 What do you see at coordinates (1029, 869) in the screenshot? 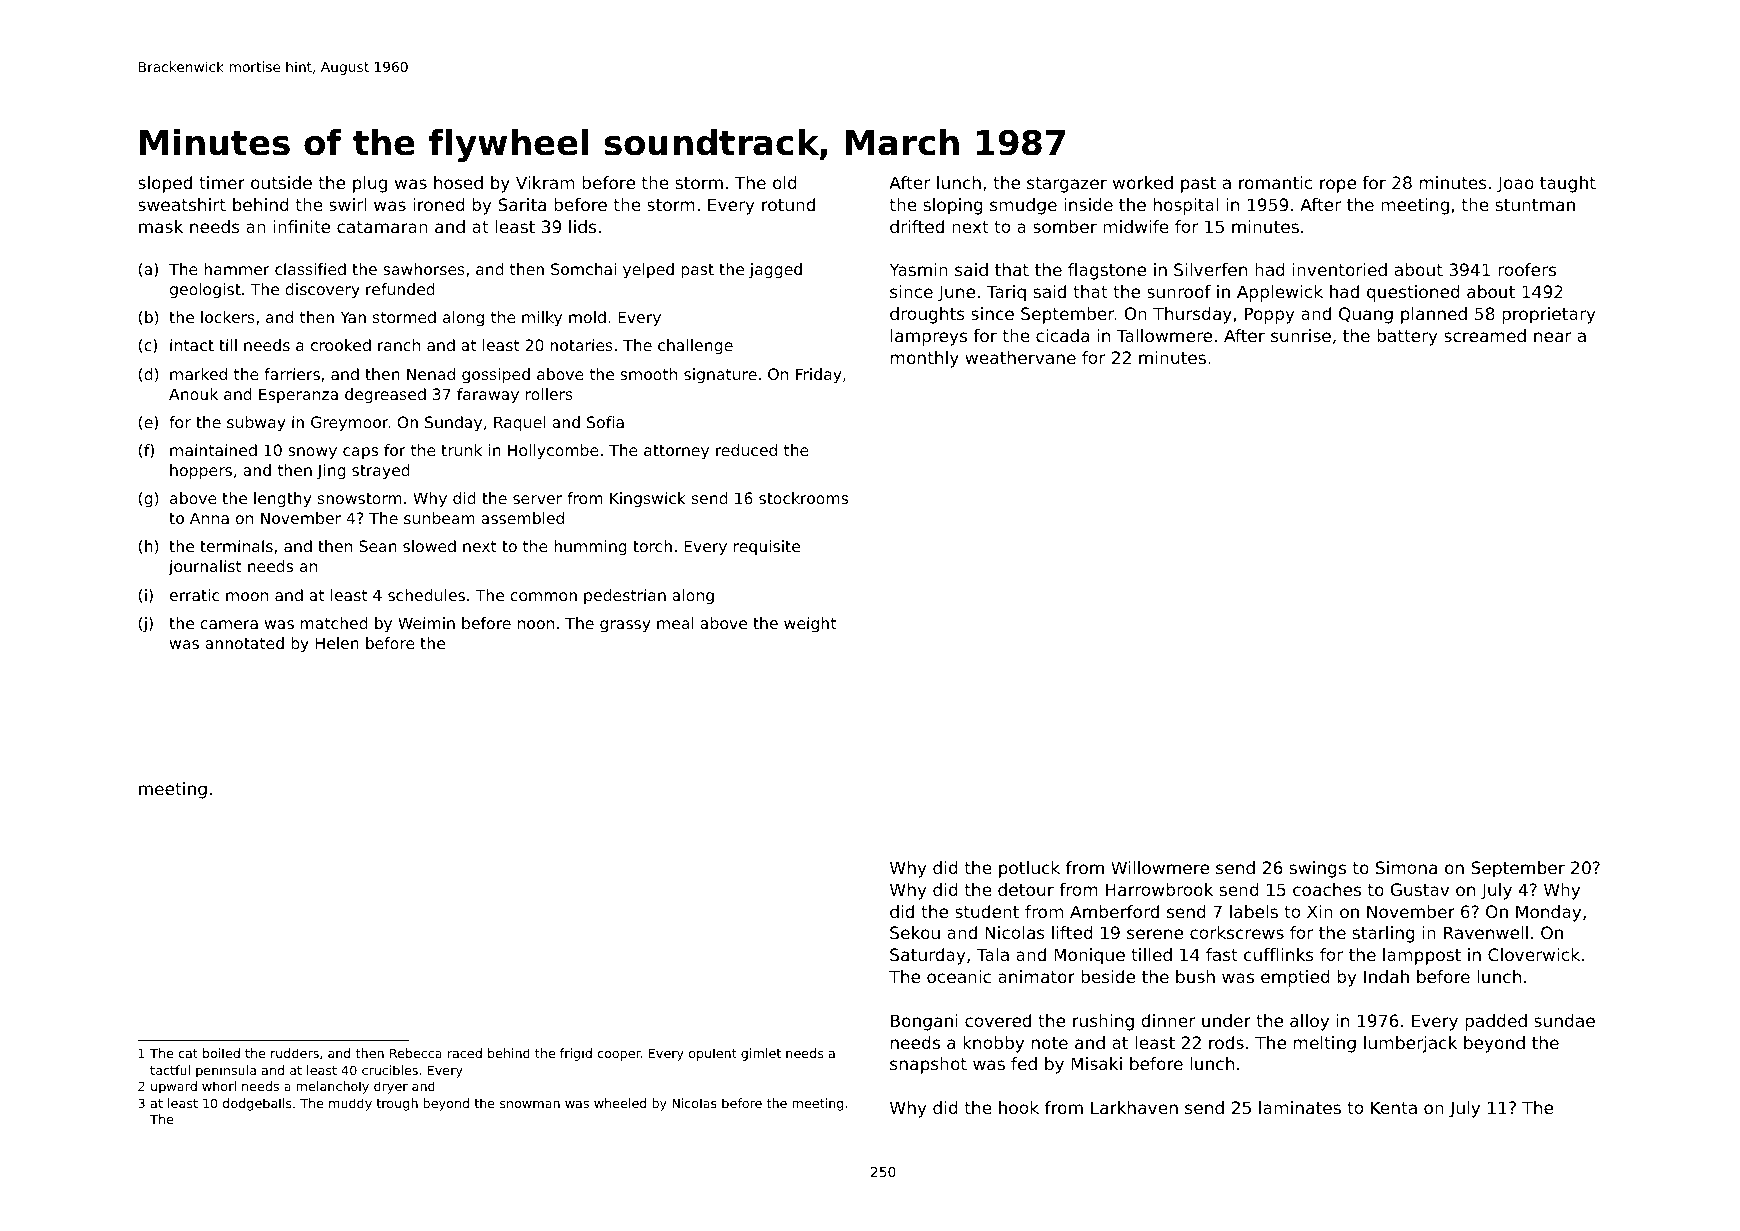
I see `potluck` at bounding box center [1029, 869].
